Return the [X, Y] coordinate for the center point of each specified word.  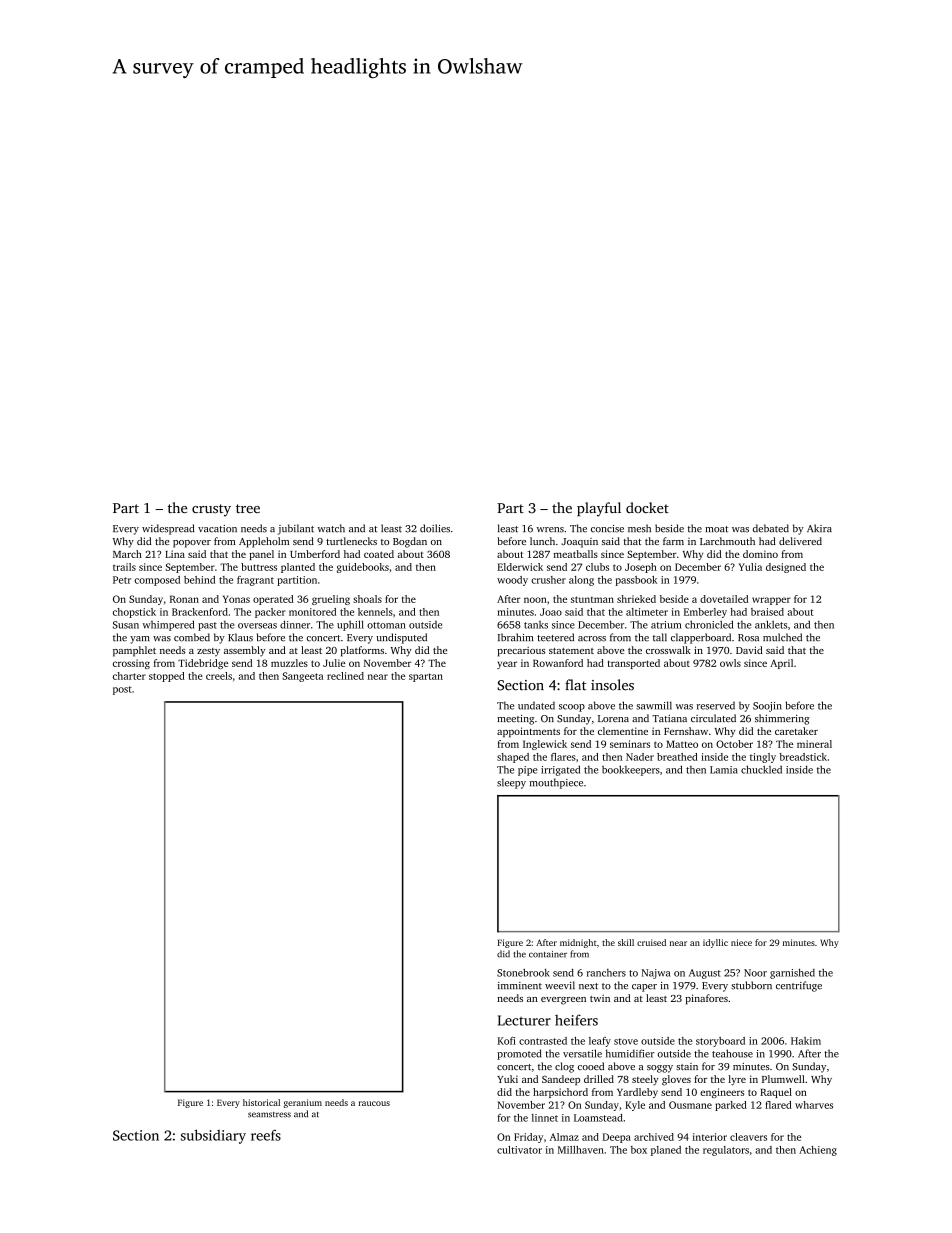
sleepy [511, 783]
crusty [211, 510]
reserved [716, 706]
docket [647, 507]
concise [607, 529]
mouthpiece [556, 783]
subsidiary [213, 1136]
